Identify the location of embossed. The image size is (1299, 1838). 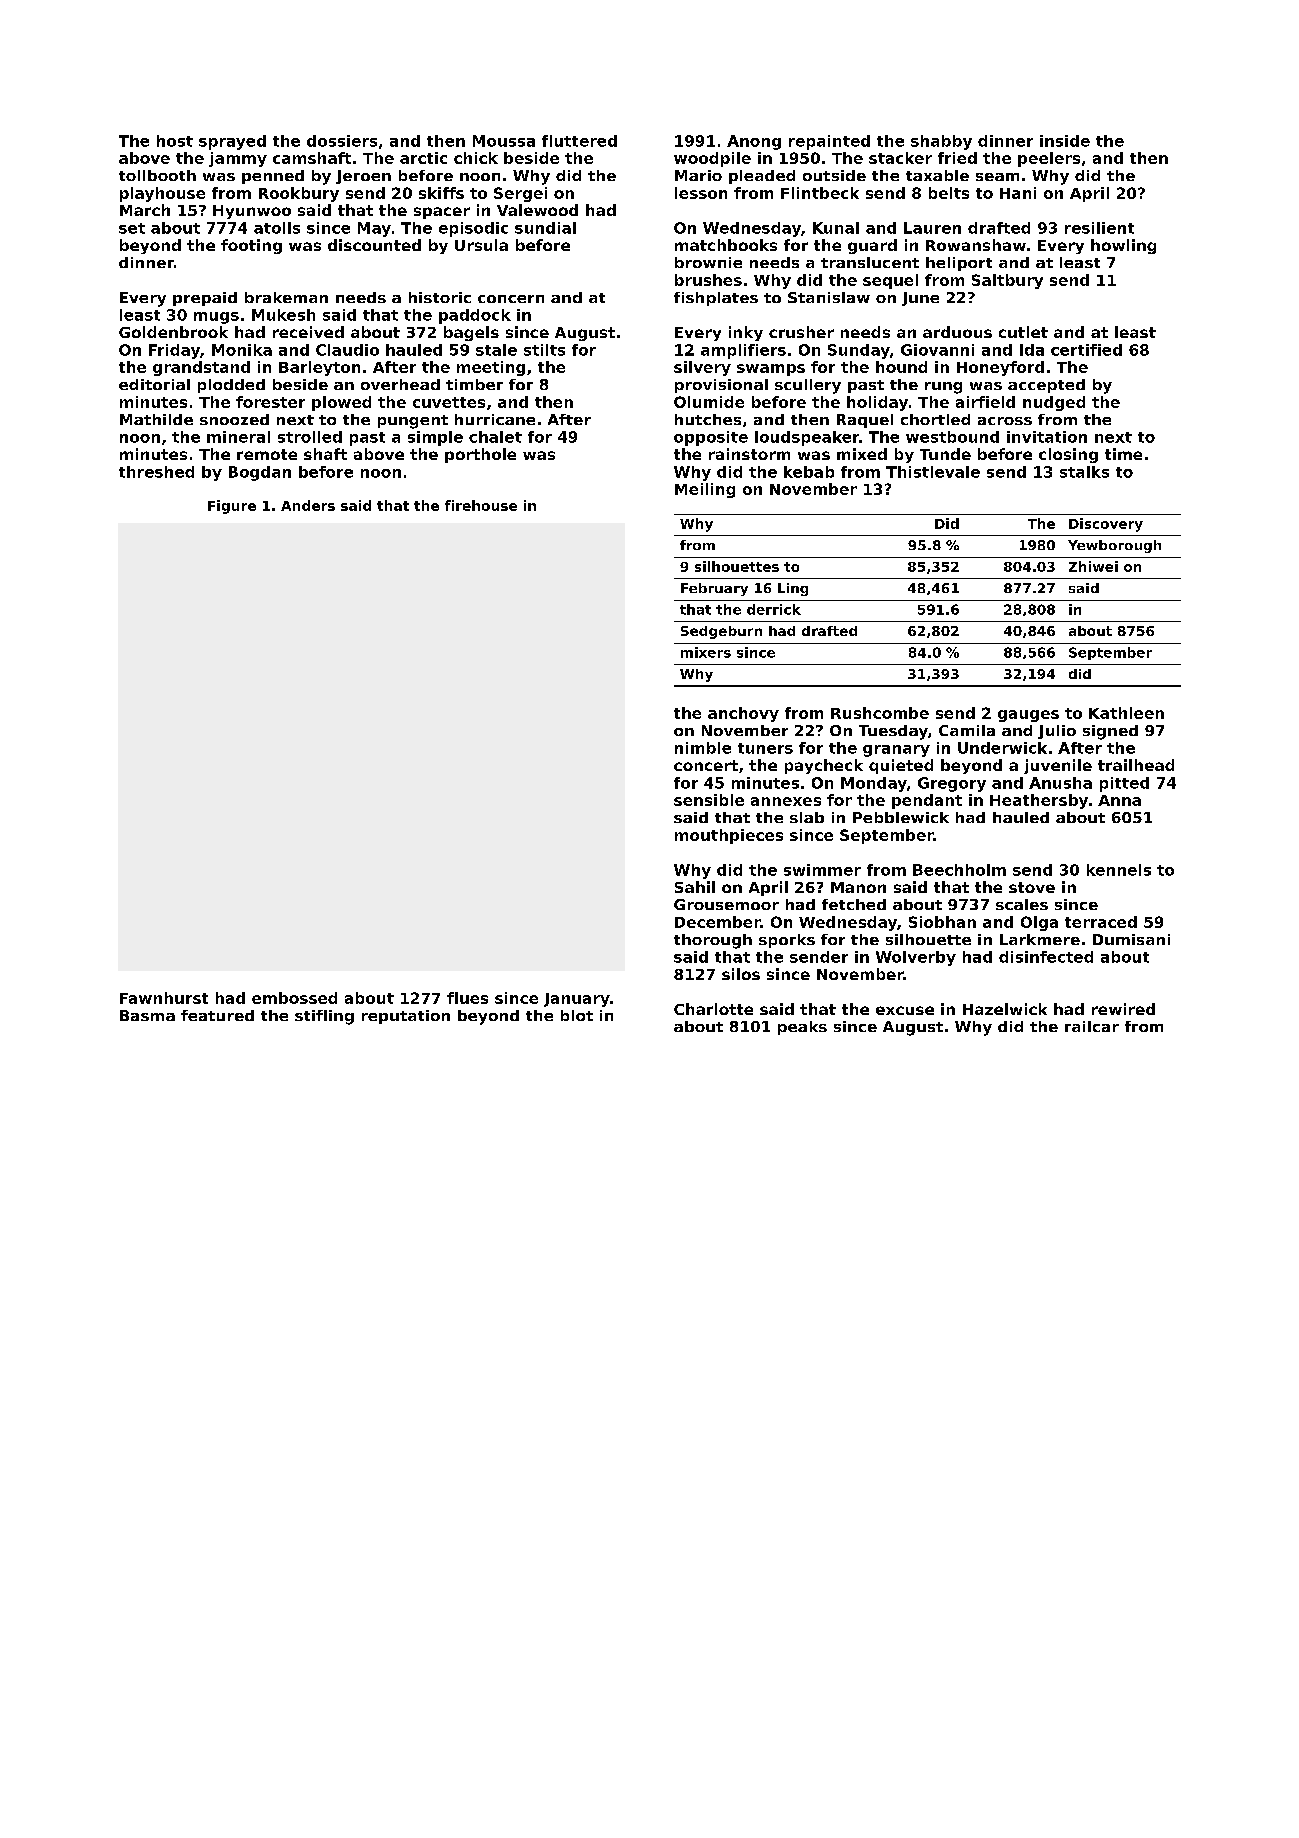
(294, 998).
